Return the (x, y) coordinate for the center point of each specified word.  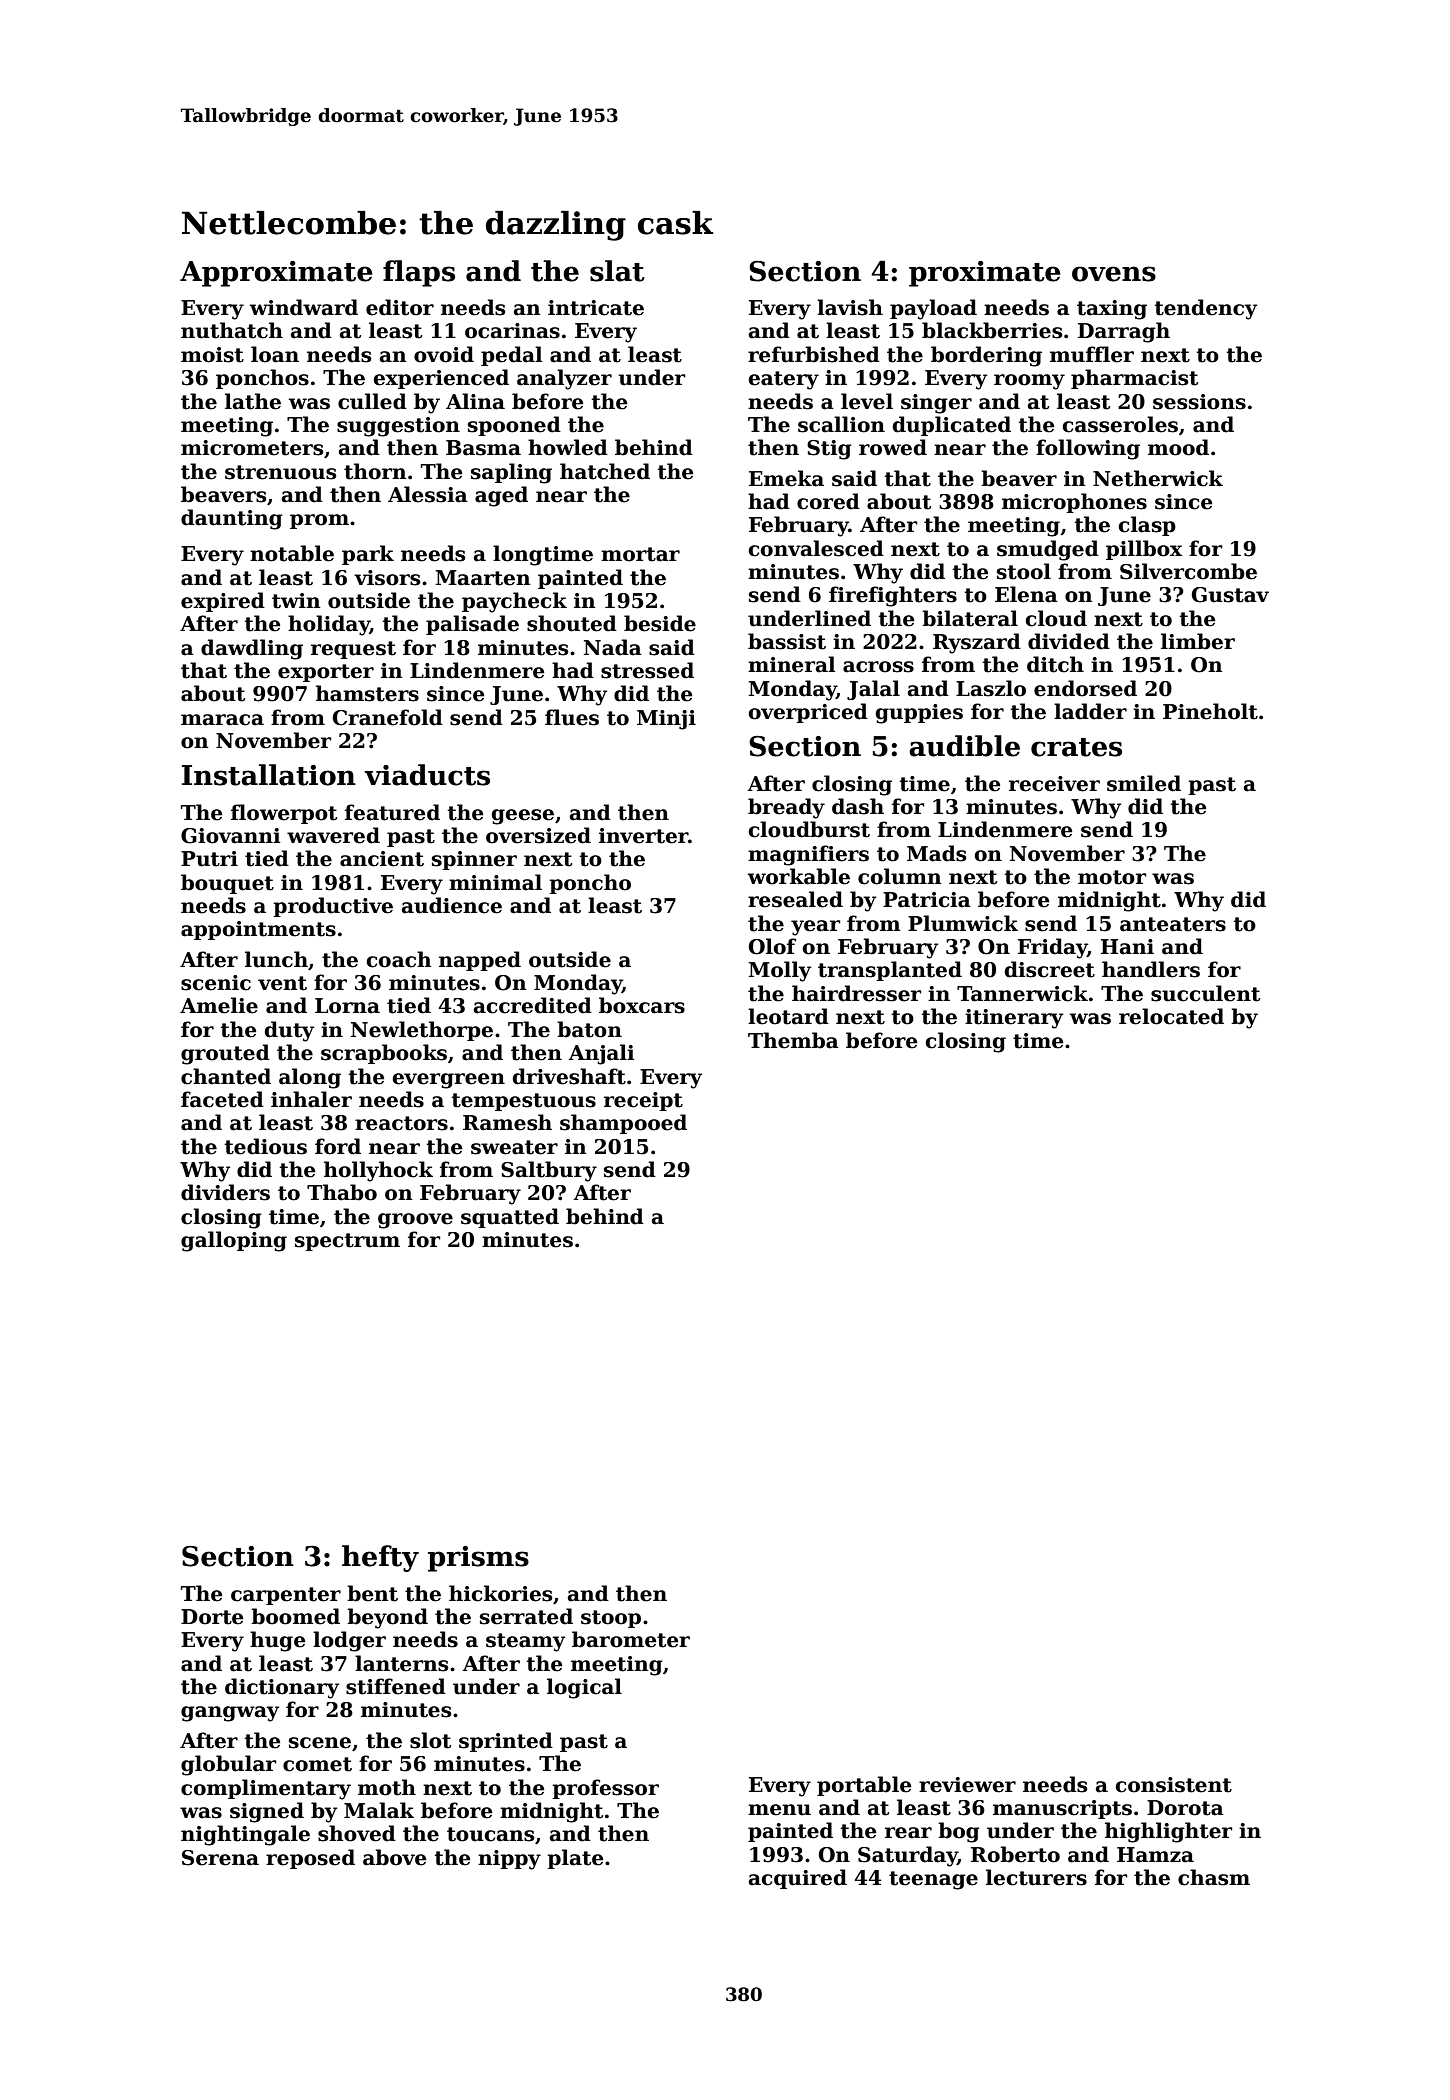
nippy (509, 1860)
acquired (798, 1879)
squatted (510, 1218)
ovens (1114, 274)
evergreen (449, 1081)
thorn (375, 471)
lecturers (1036, 1877)
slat (617, 271)
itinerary (1014, 1019)
